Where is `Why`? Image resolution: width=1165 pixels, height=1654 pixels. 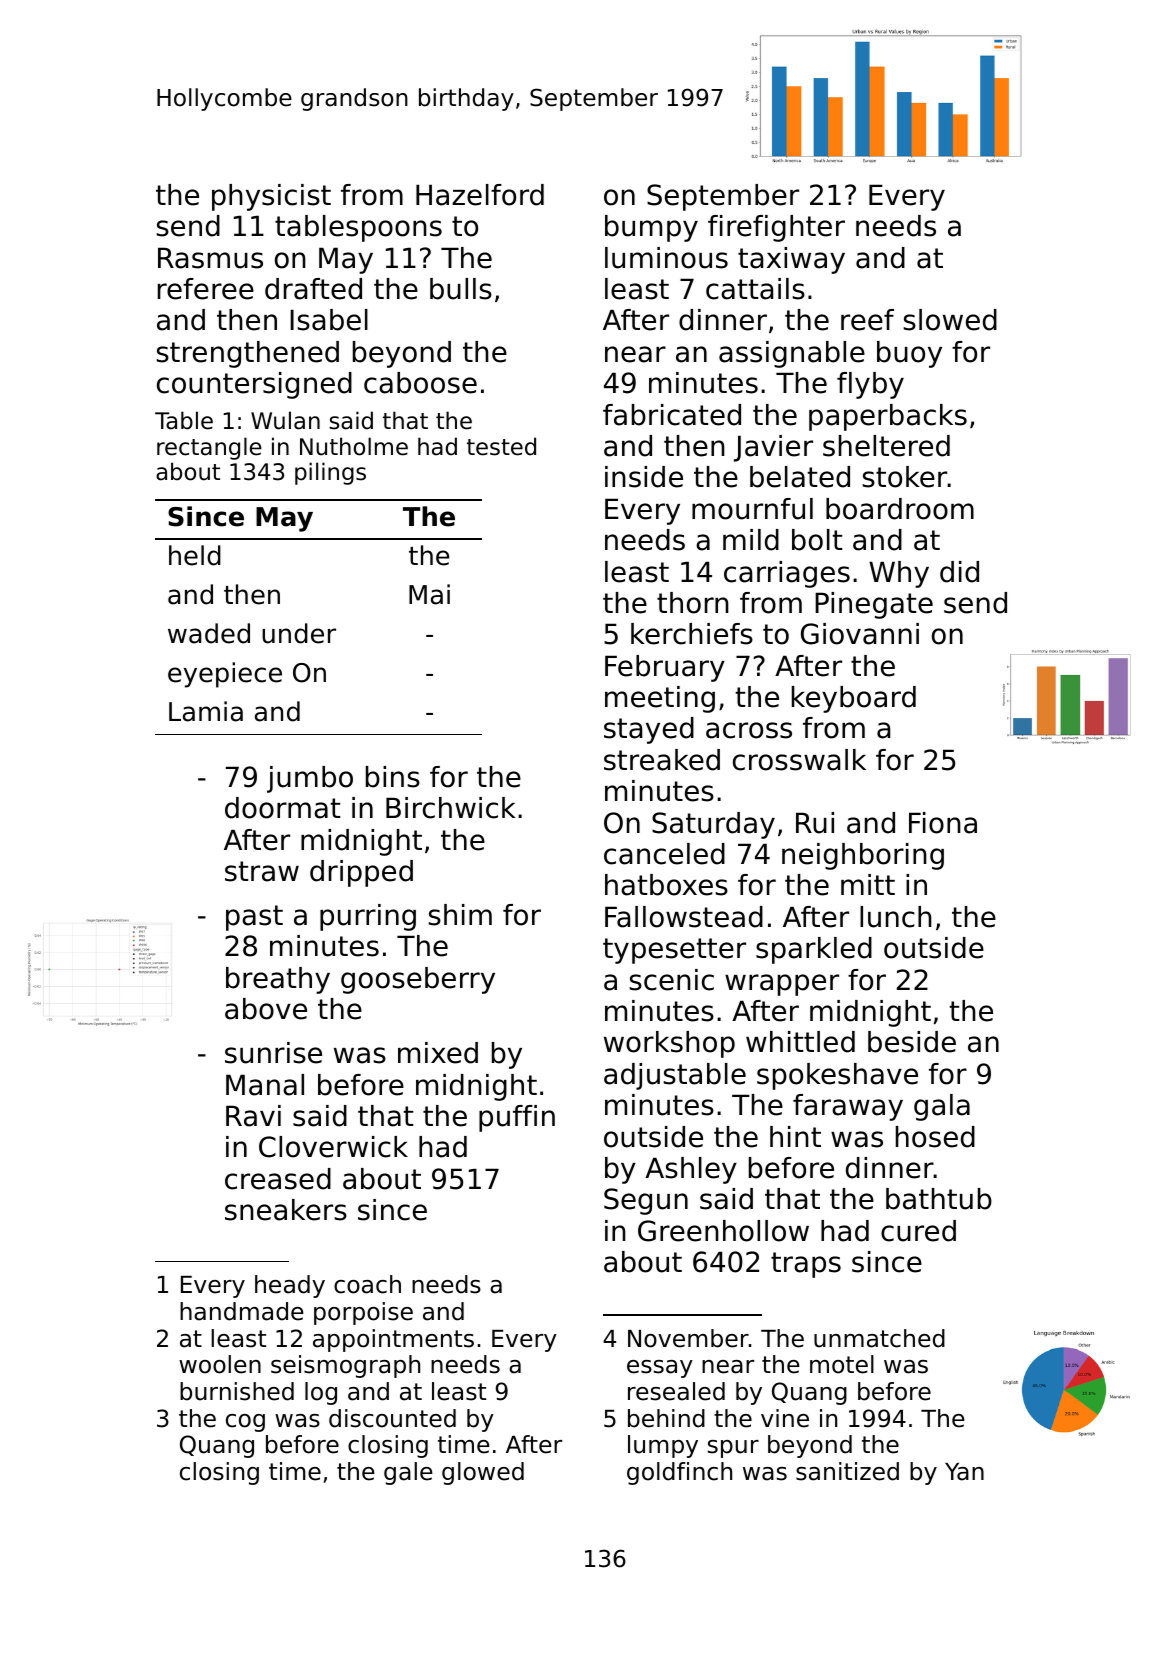 Why is located at coordinates (899, 574).
